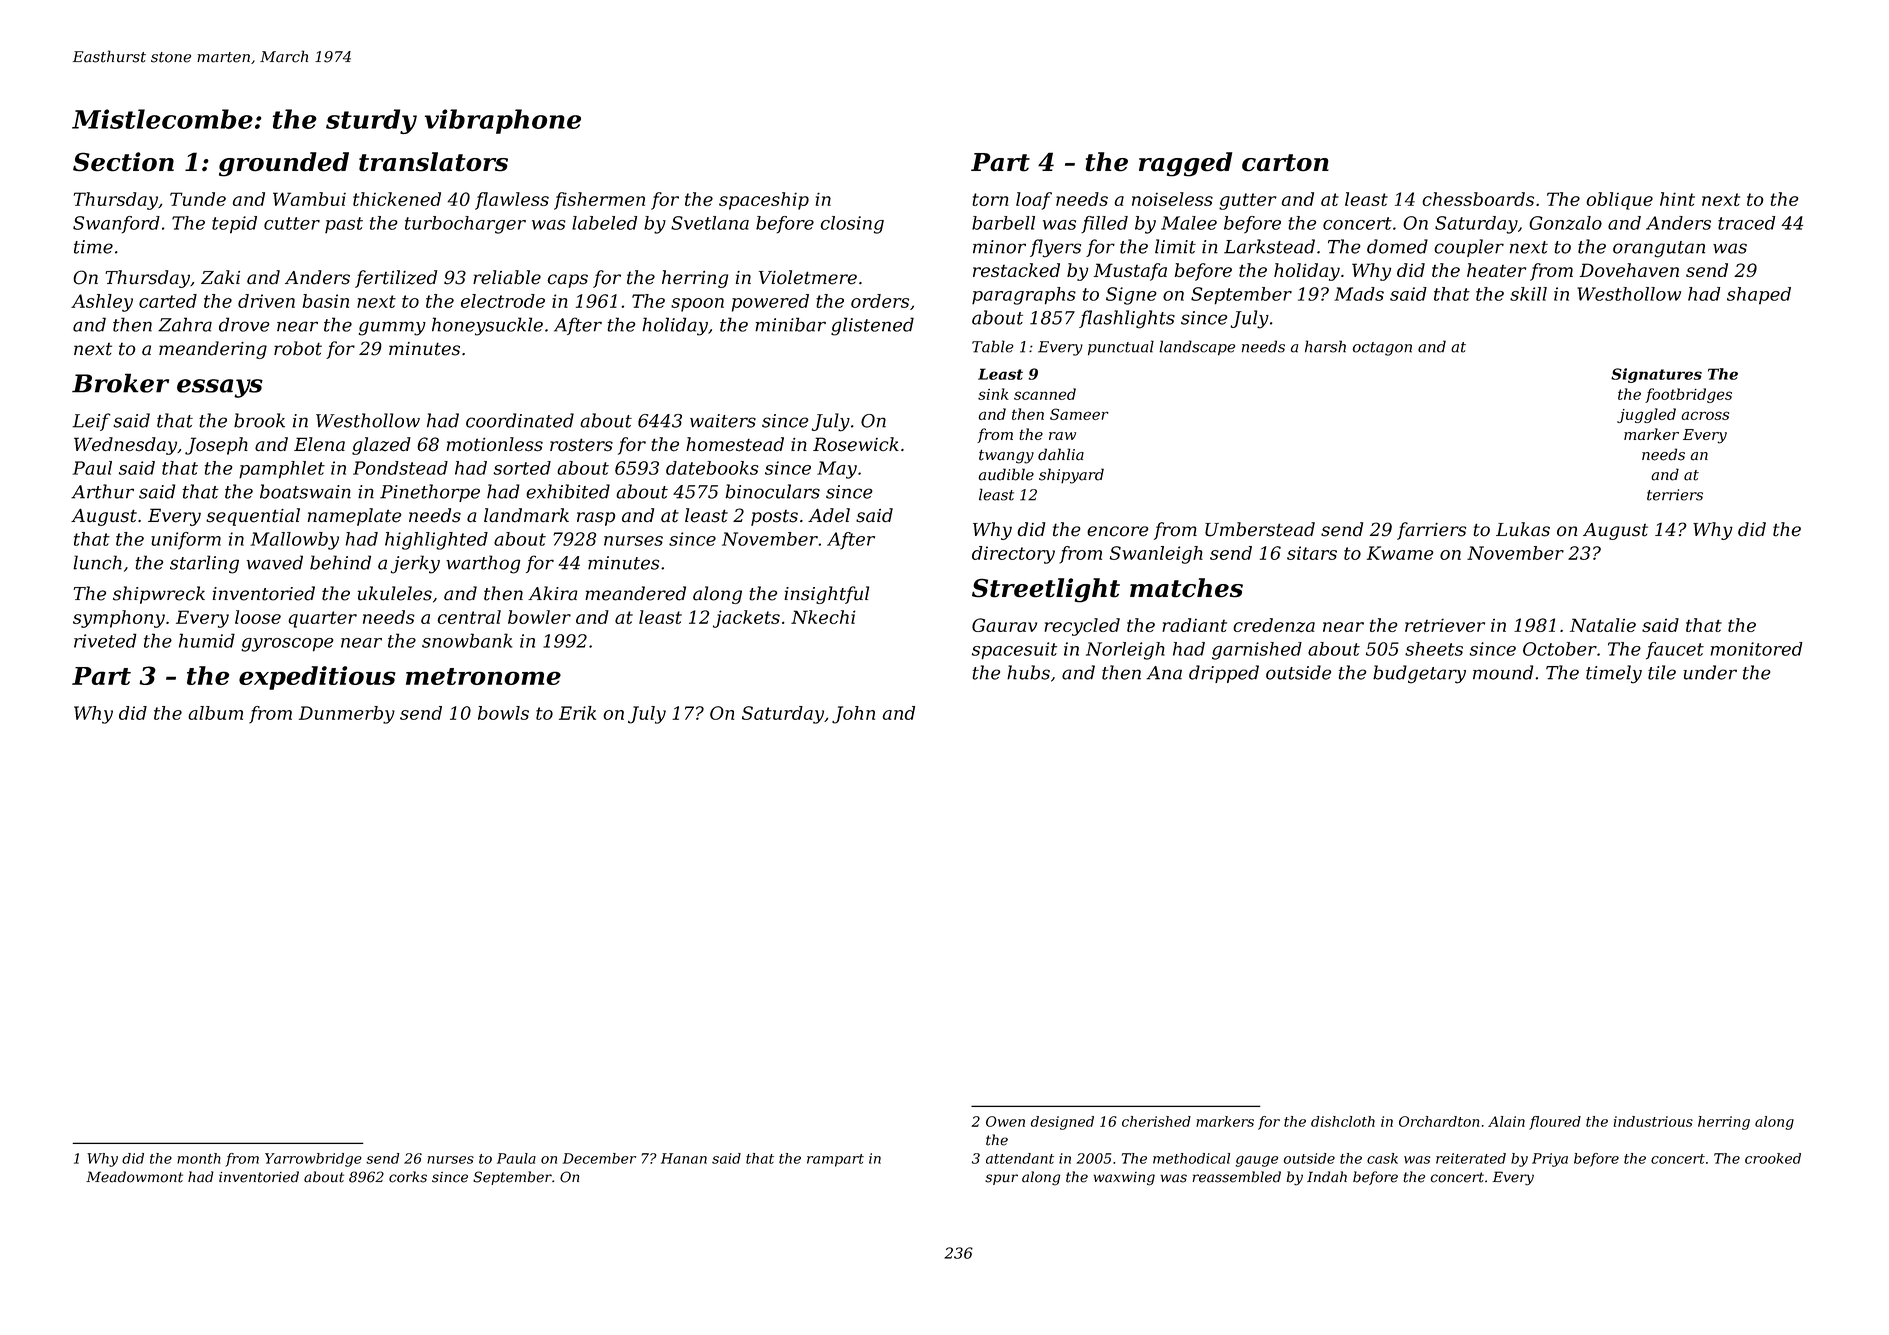 The height and width of the screenshot is (1335, 1889). I want to click on carton, so click(1285, 163).
